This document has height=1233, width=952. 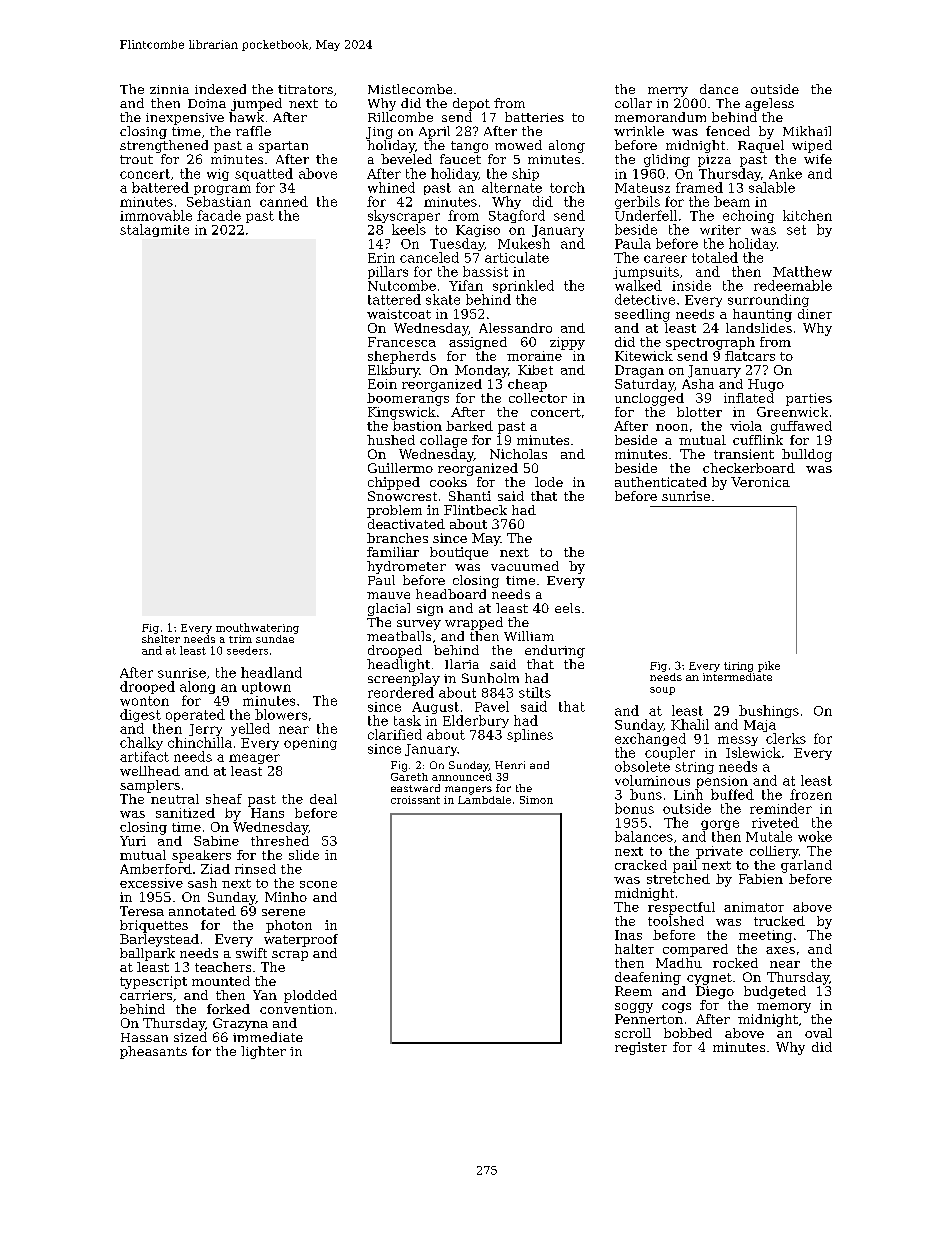 What do you see at coordinates (318, 884) in the document?
I see `scone` at bounding box center [318, 884].
